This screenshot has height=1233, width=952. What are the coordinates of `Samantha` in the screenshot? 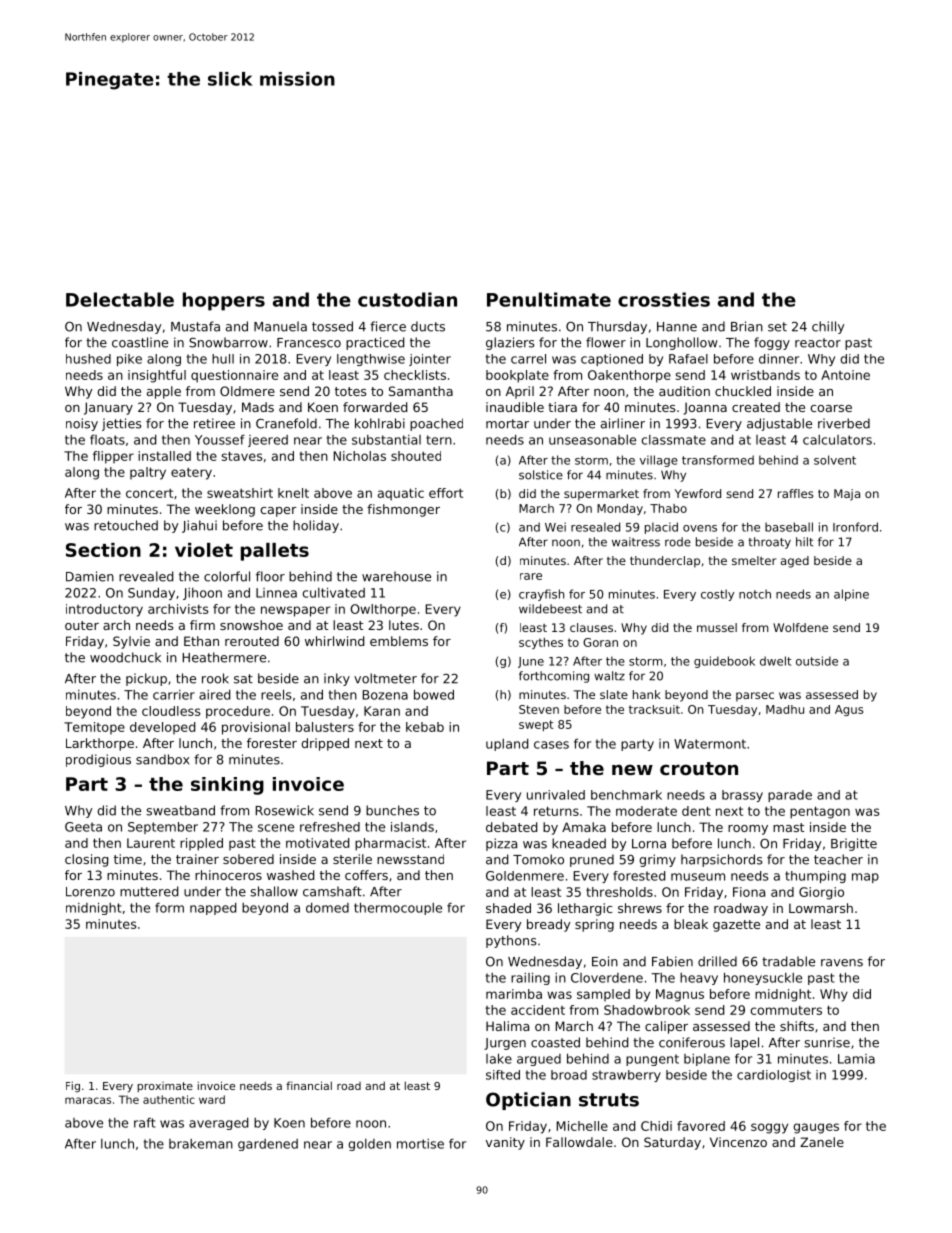 It's located at (421, 391).
